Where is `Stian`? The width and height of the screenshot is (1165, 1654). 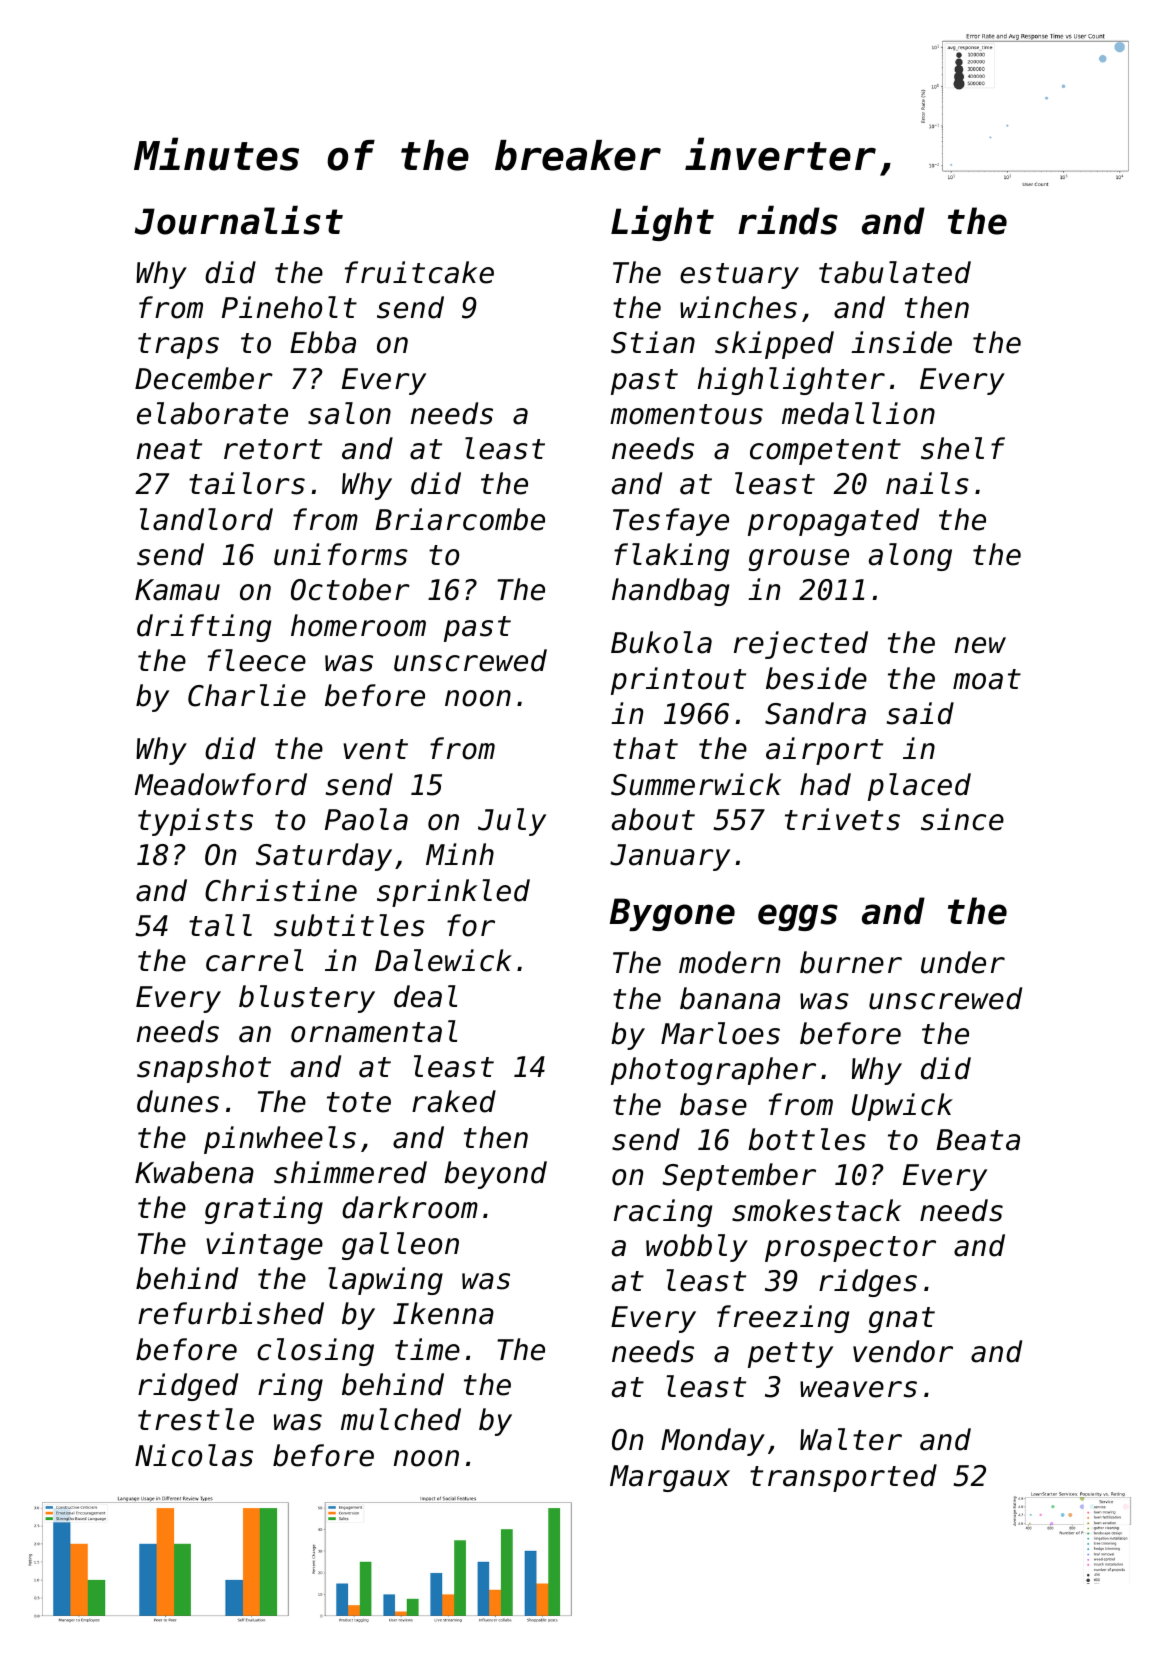 Stian is located at coordinates (653, 342).
